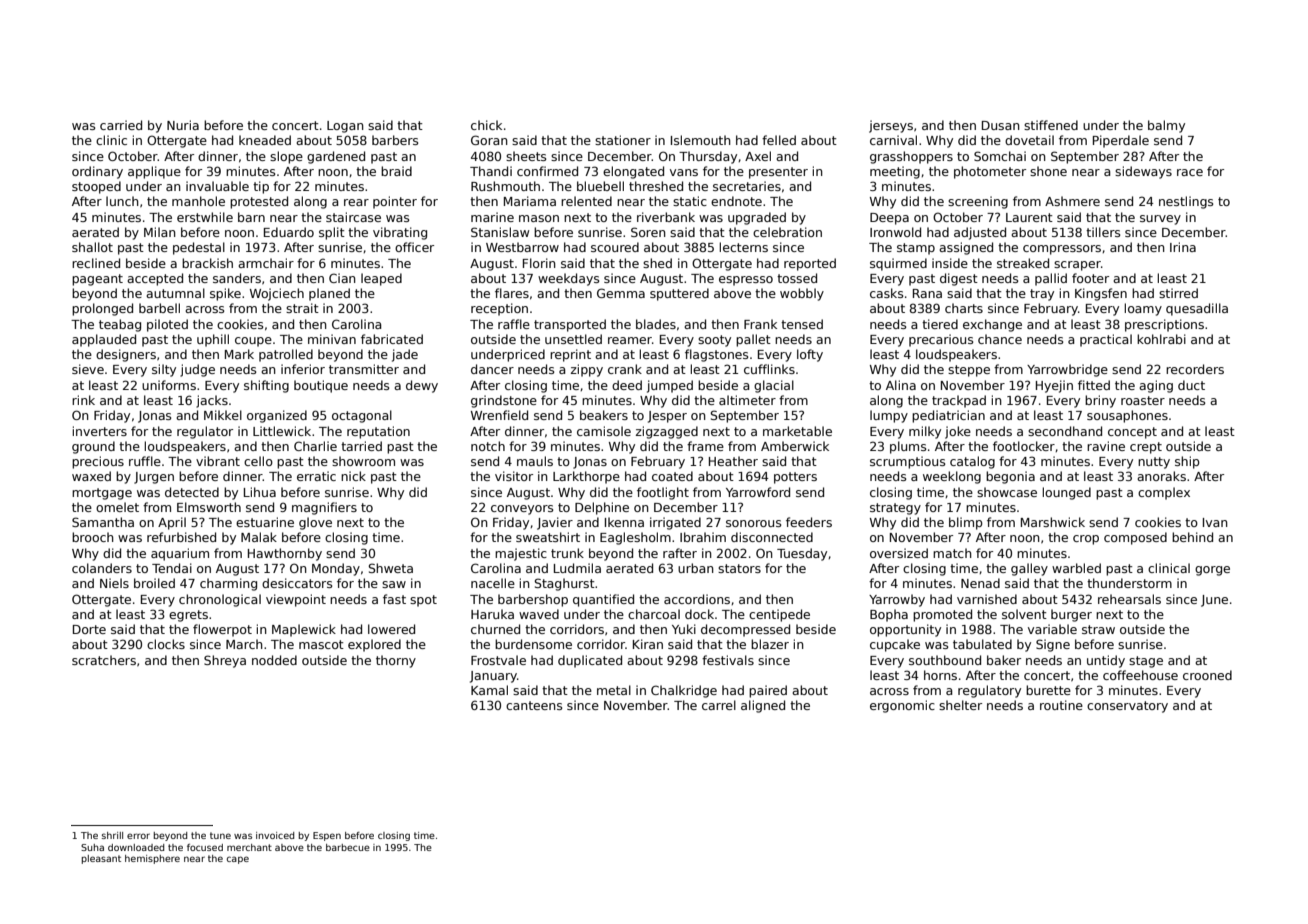  I want to click on erratic, so click(316, 476).
